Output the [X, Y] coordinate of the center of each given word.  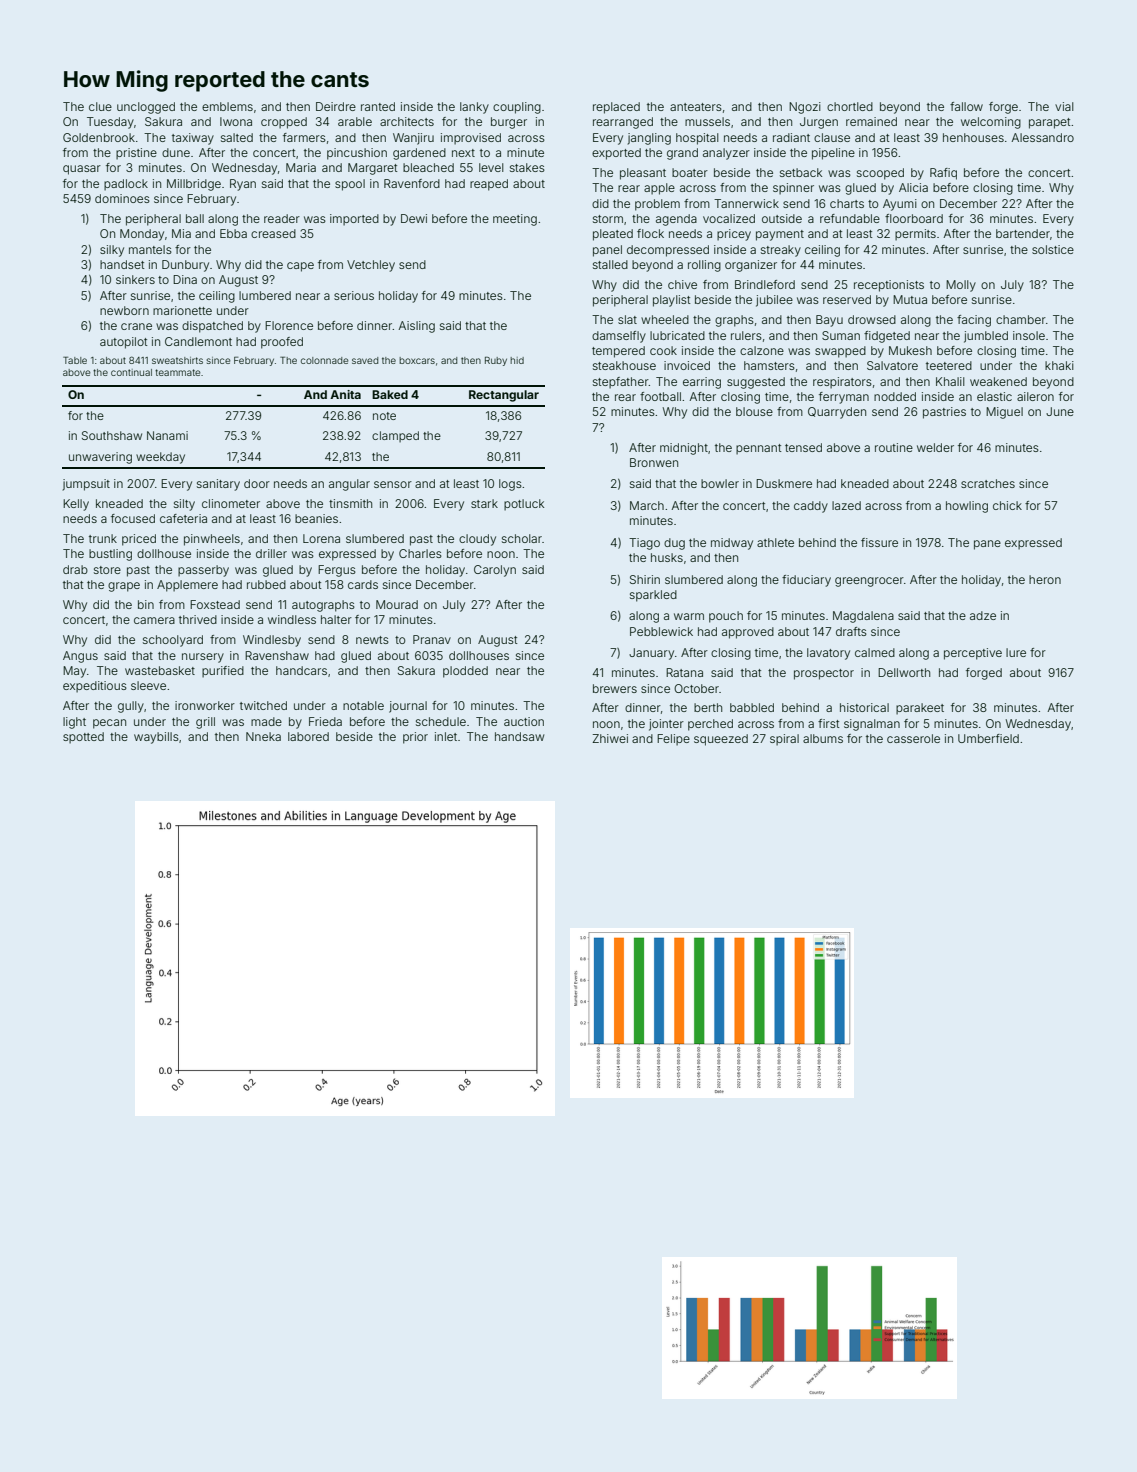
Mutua [910, 299]
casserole [913, 738]
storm [608, 219]
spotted [83, 738]
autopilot [123, 343]
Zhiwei [610, 738]
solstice [1053, 249]
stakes [527, 167]
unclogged [146, 108]
